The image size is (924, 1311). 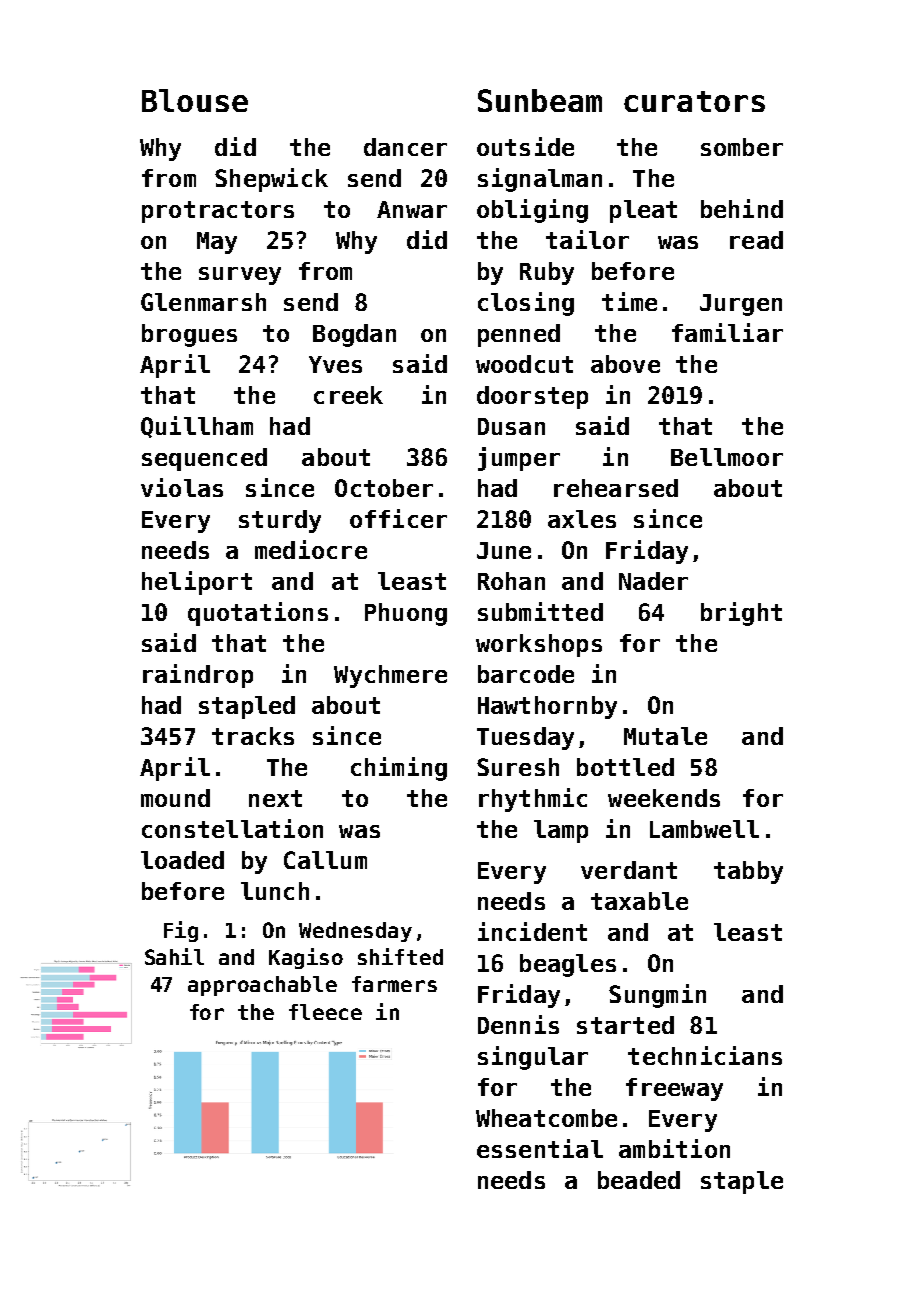 What do you see at coordinates (335, 364) in the page?
I see `Yves` at bounding box center [335, 364].
